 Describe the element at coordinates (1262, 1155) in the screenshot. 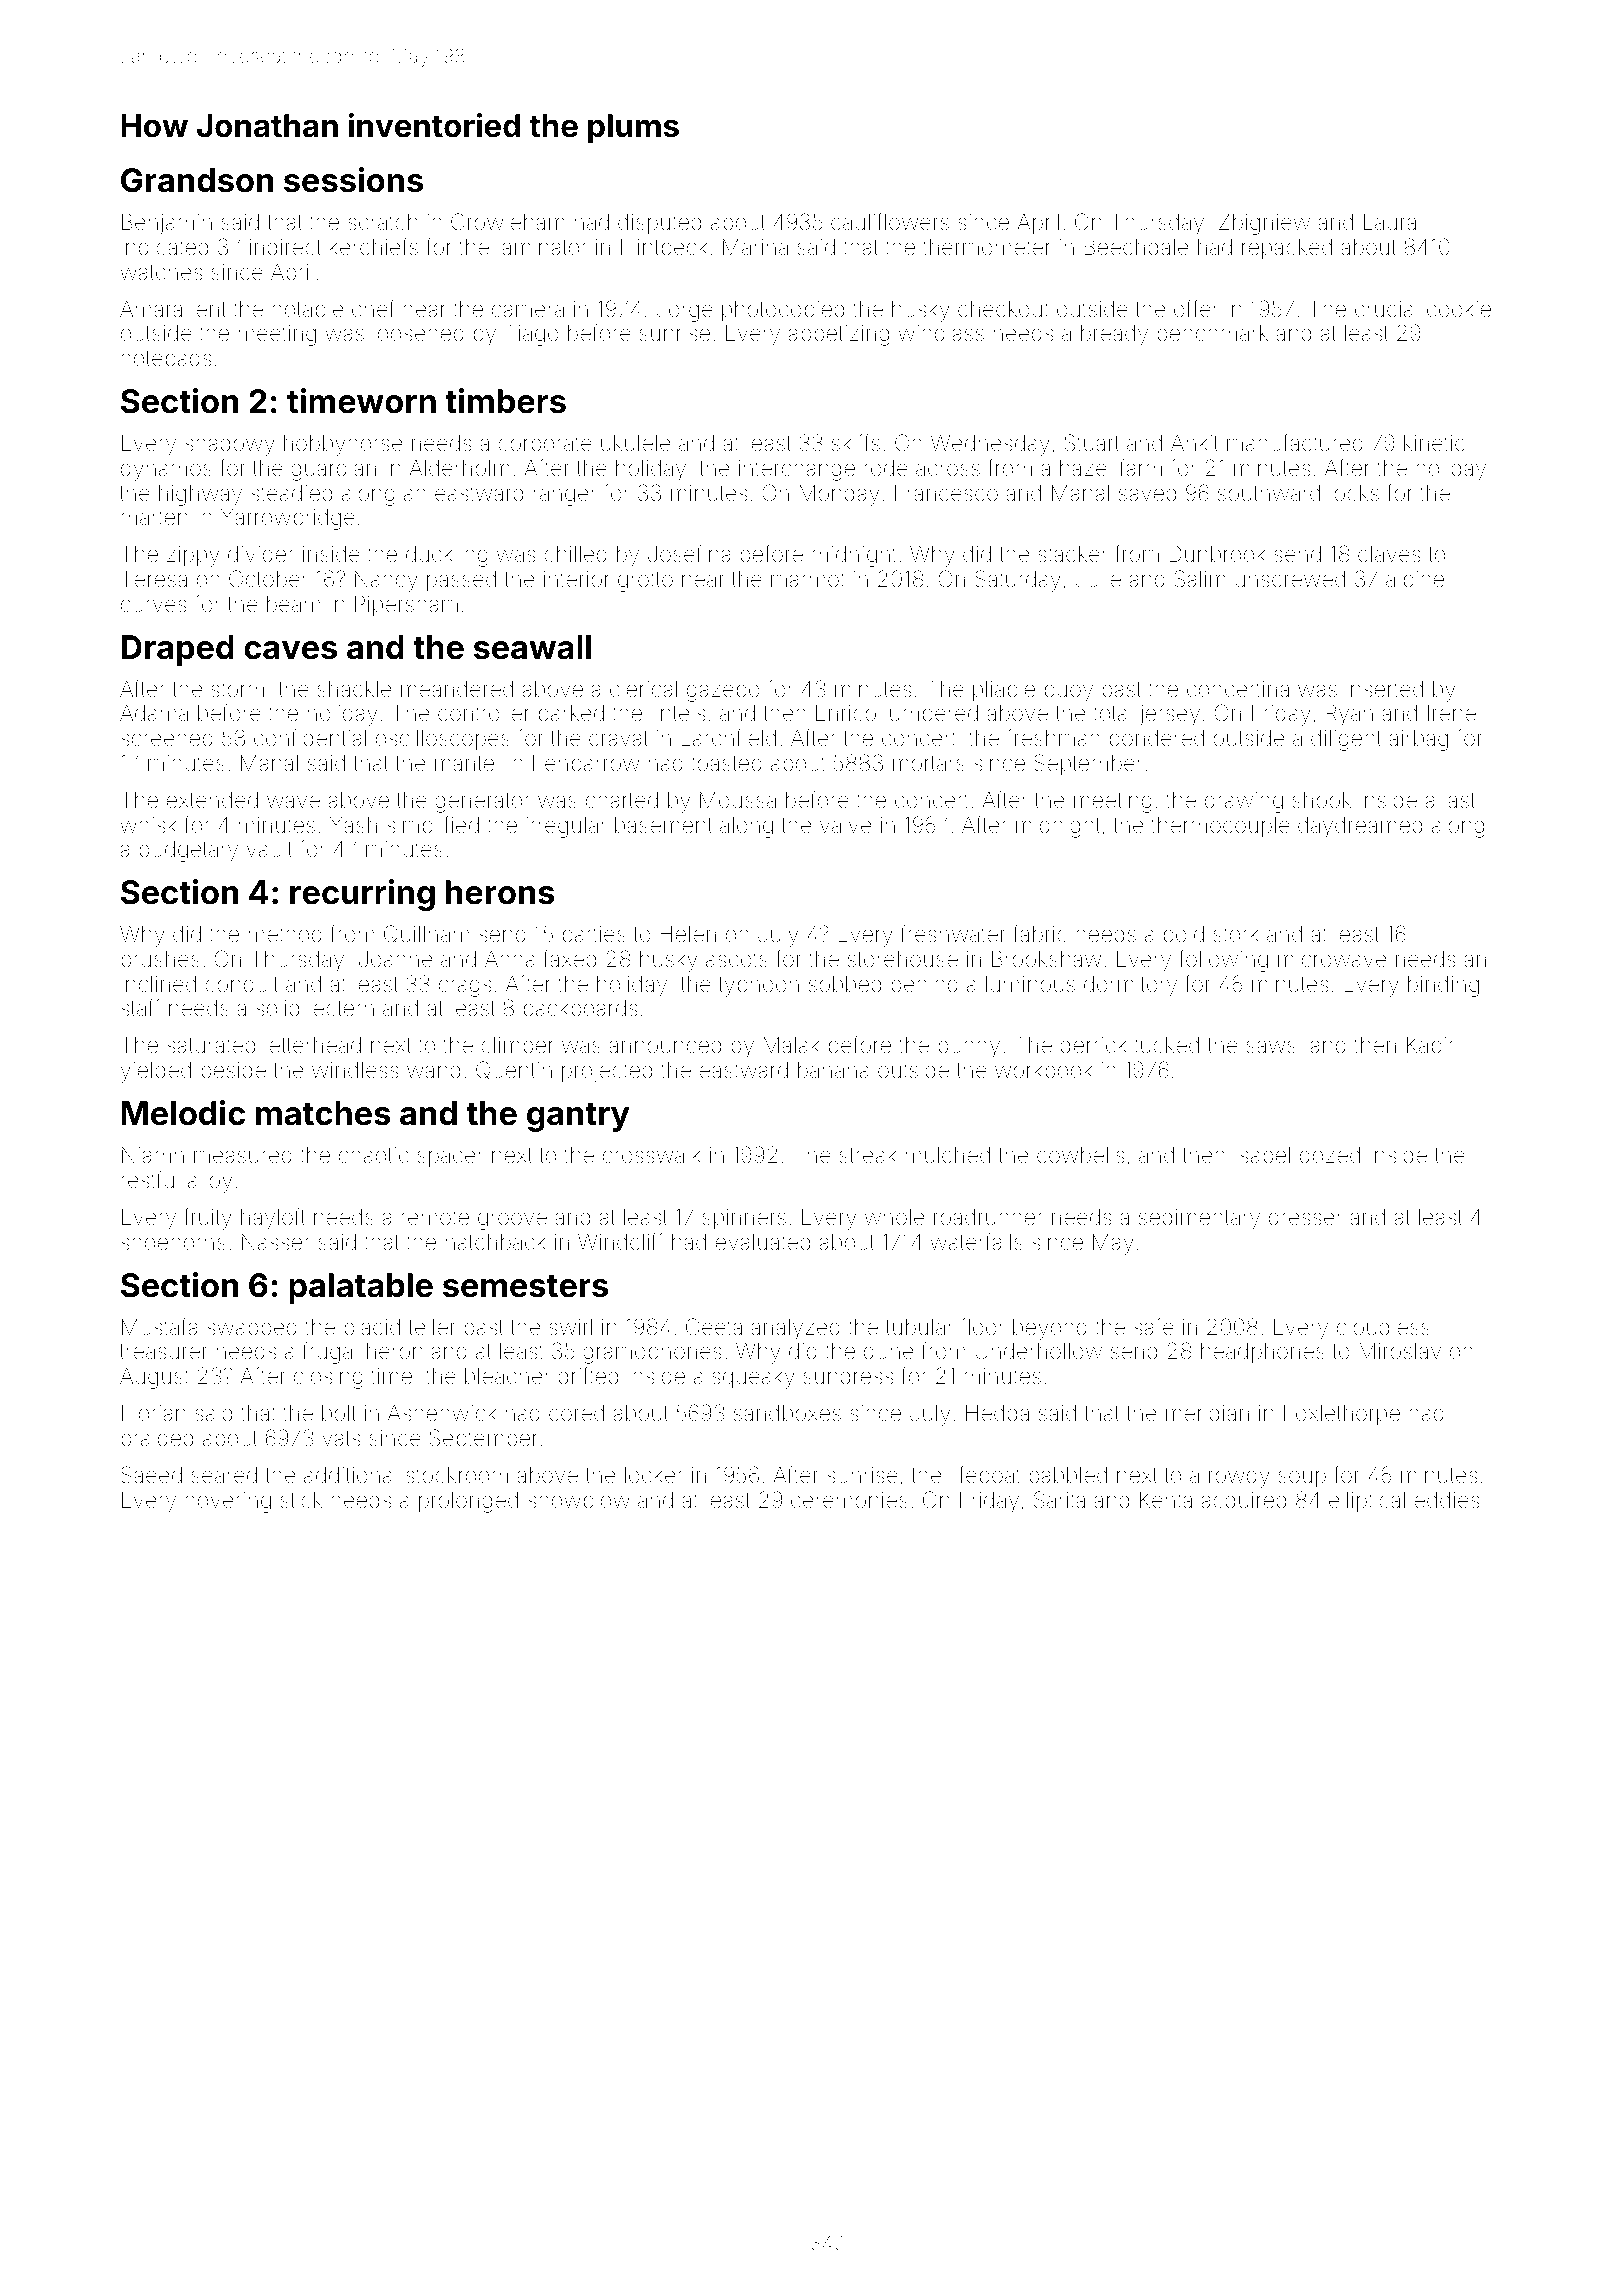

I see `Isabel` at that location.
